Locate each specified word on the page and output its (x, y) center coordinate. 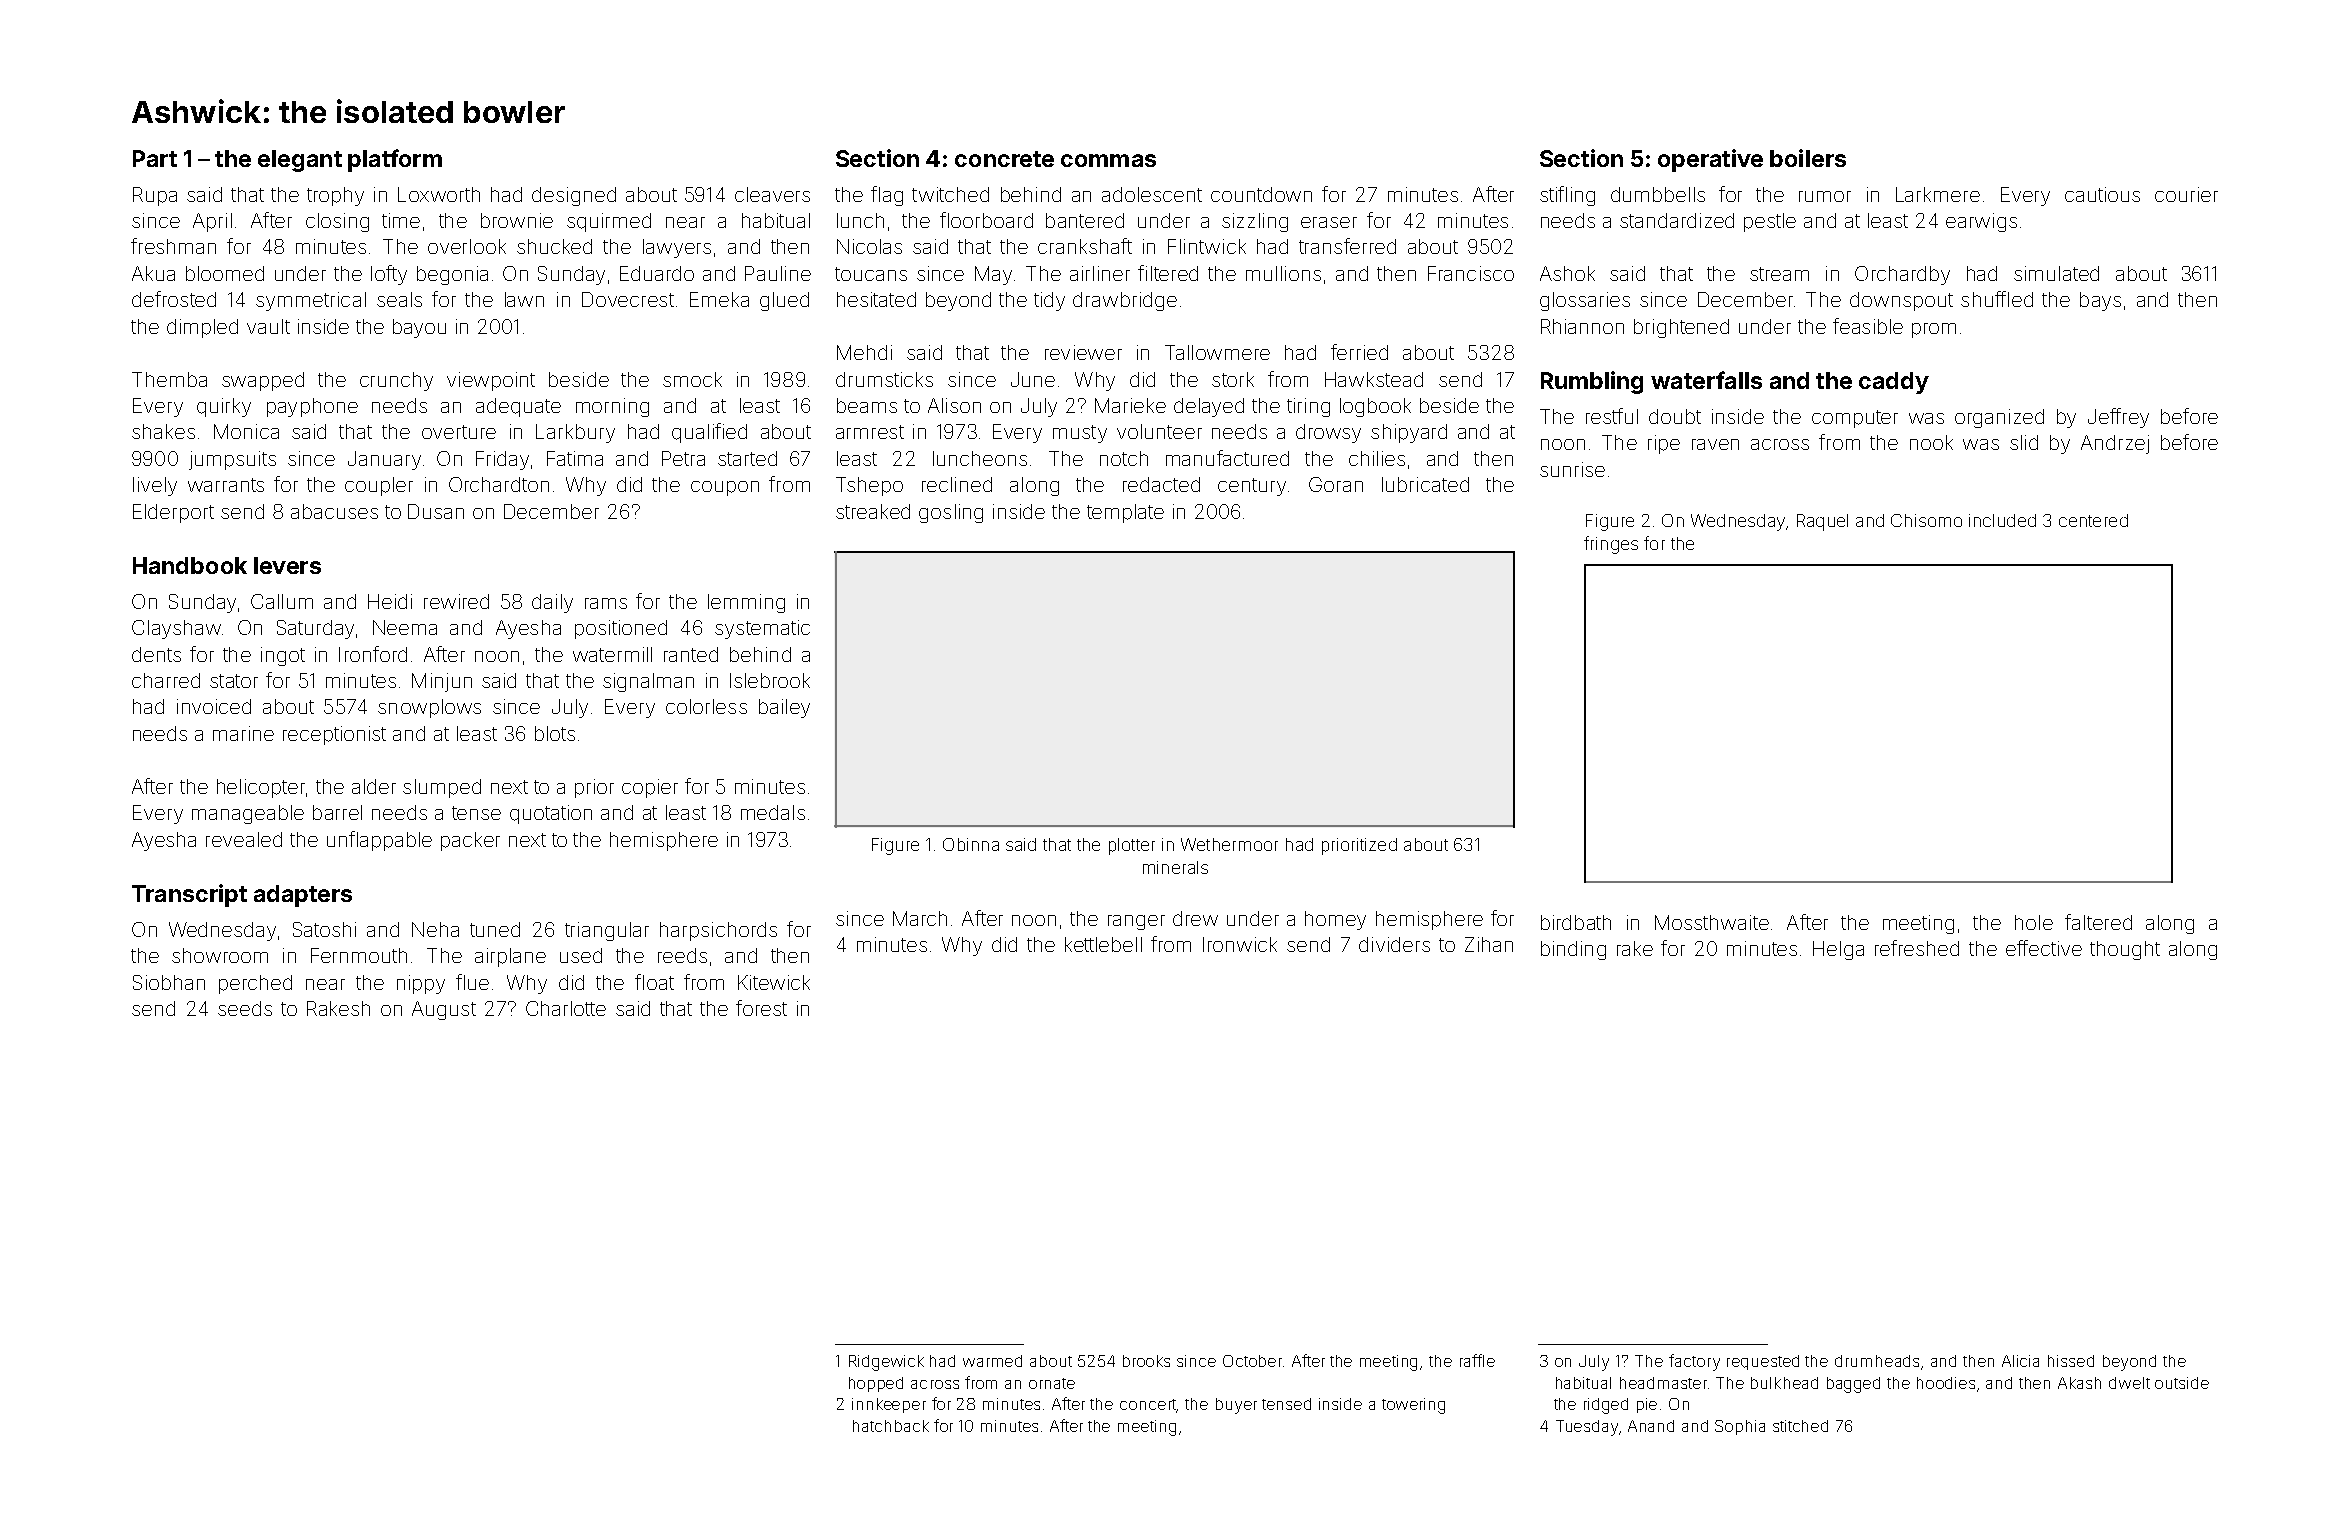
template (1125, 513)
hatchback (891, 1426)
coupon (725, 488)
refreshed (1917, 948)
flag (887, 196)
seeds (245, 1008)
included (2002, 520)
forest (761, 1008)
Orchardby (1902, 275)
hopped (876, 1384)
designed (574, 196)
